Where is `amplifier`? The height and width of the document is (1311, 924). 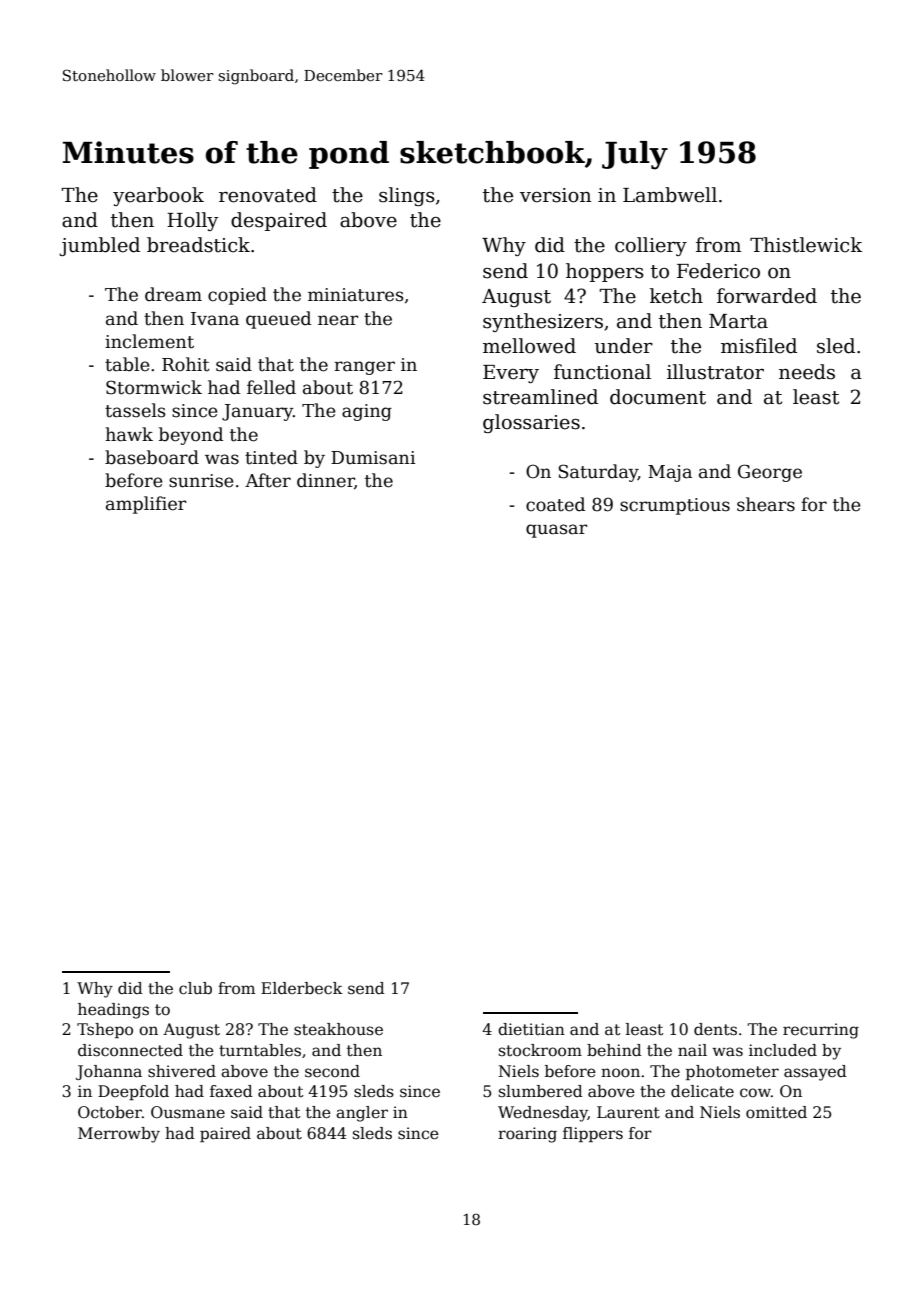
amplifier is located at coordinates (146, 505).
